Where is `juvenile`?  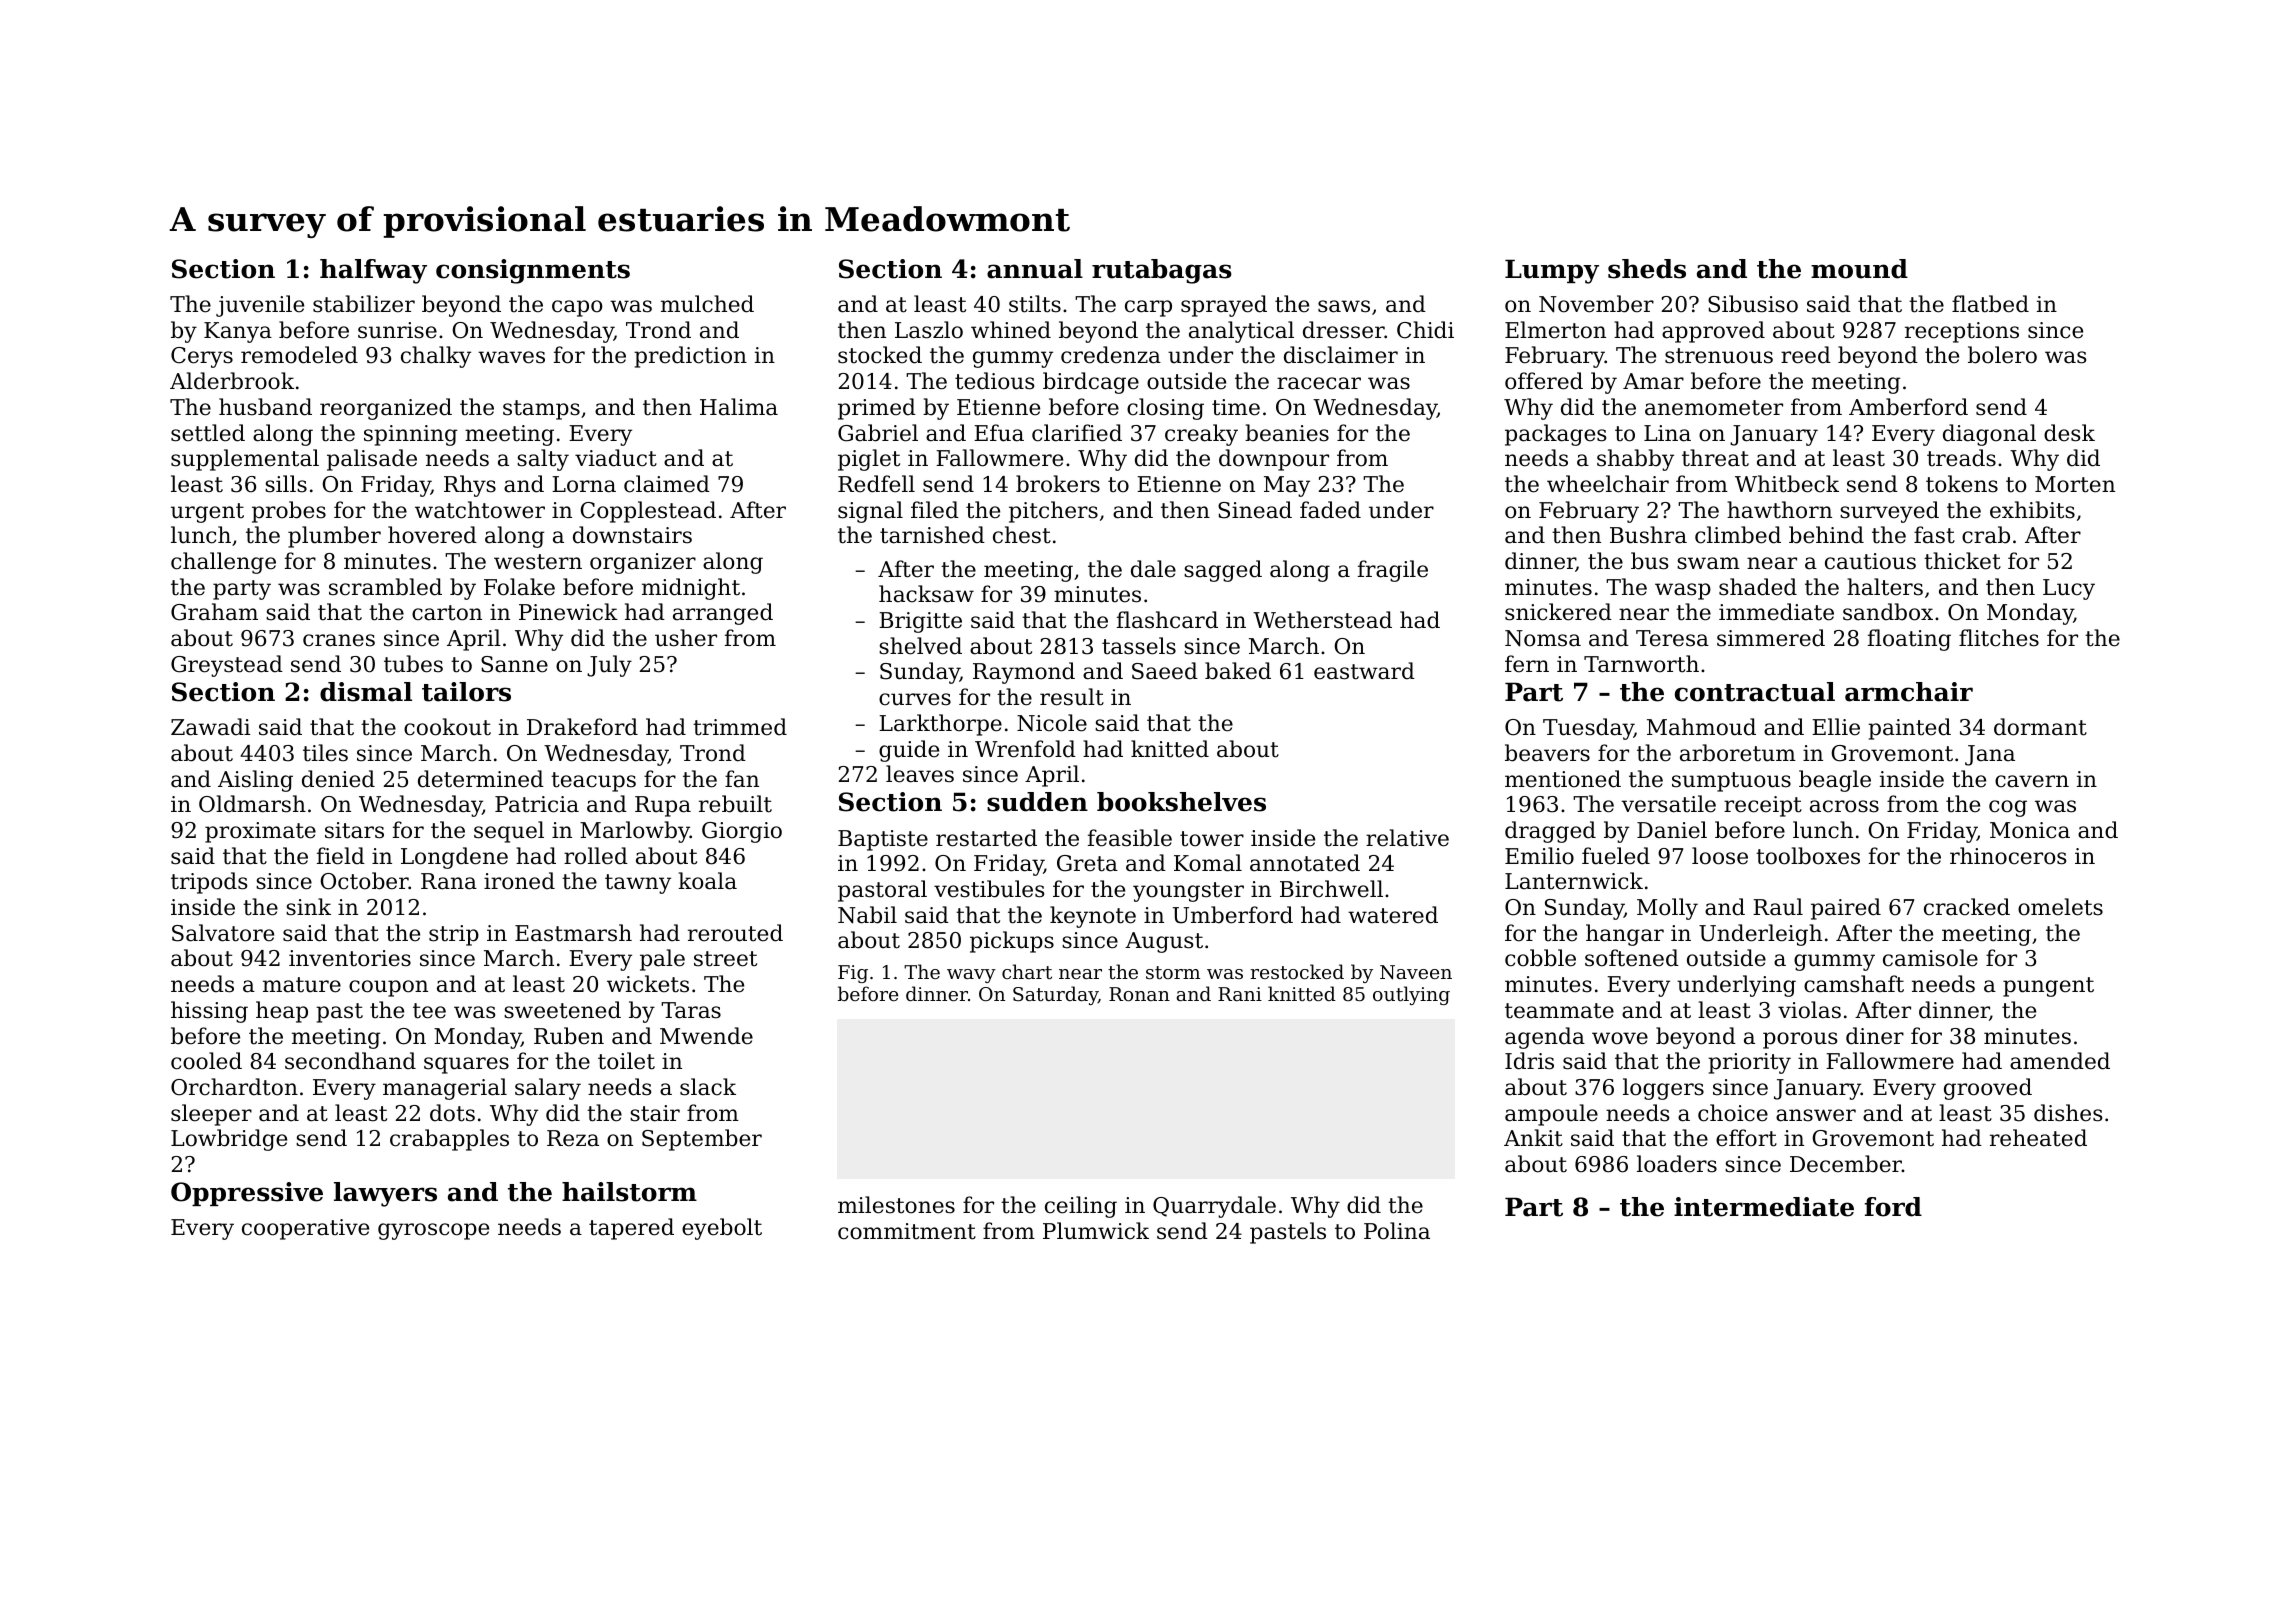
juvenile is located at coordinates (260, 306).
